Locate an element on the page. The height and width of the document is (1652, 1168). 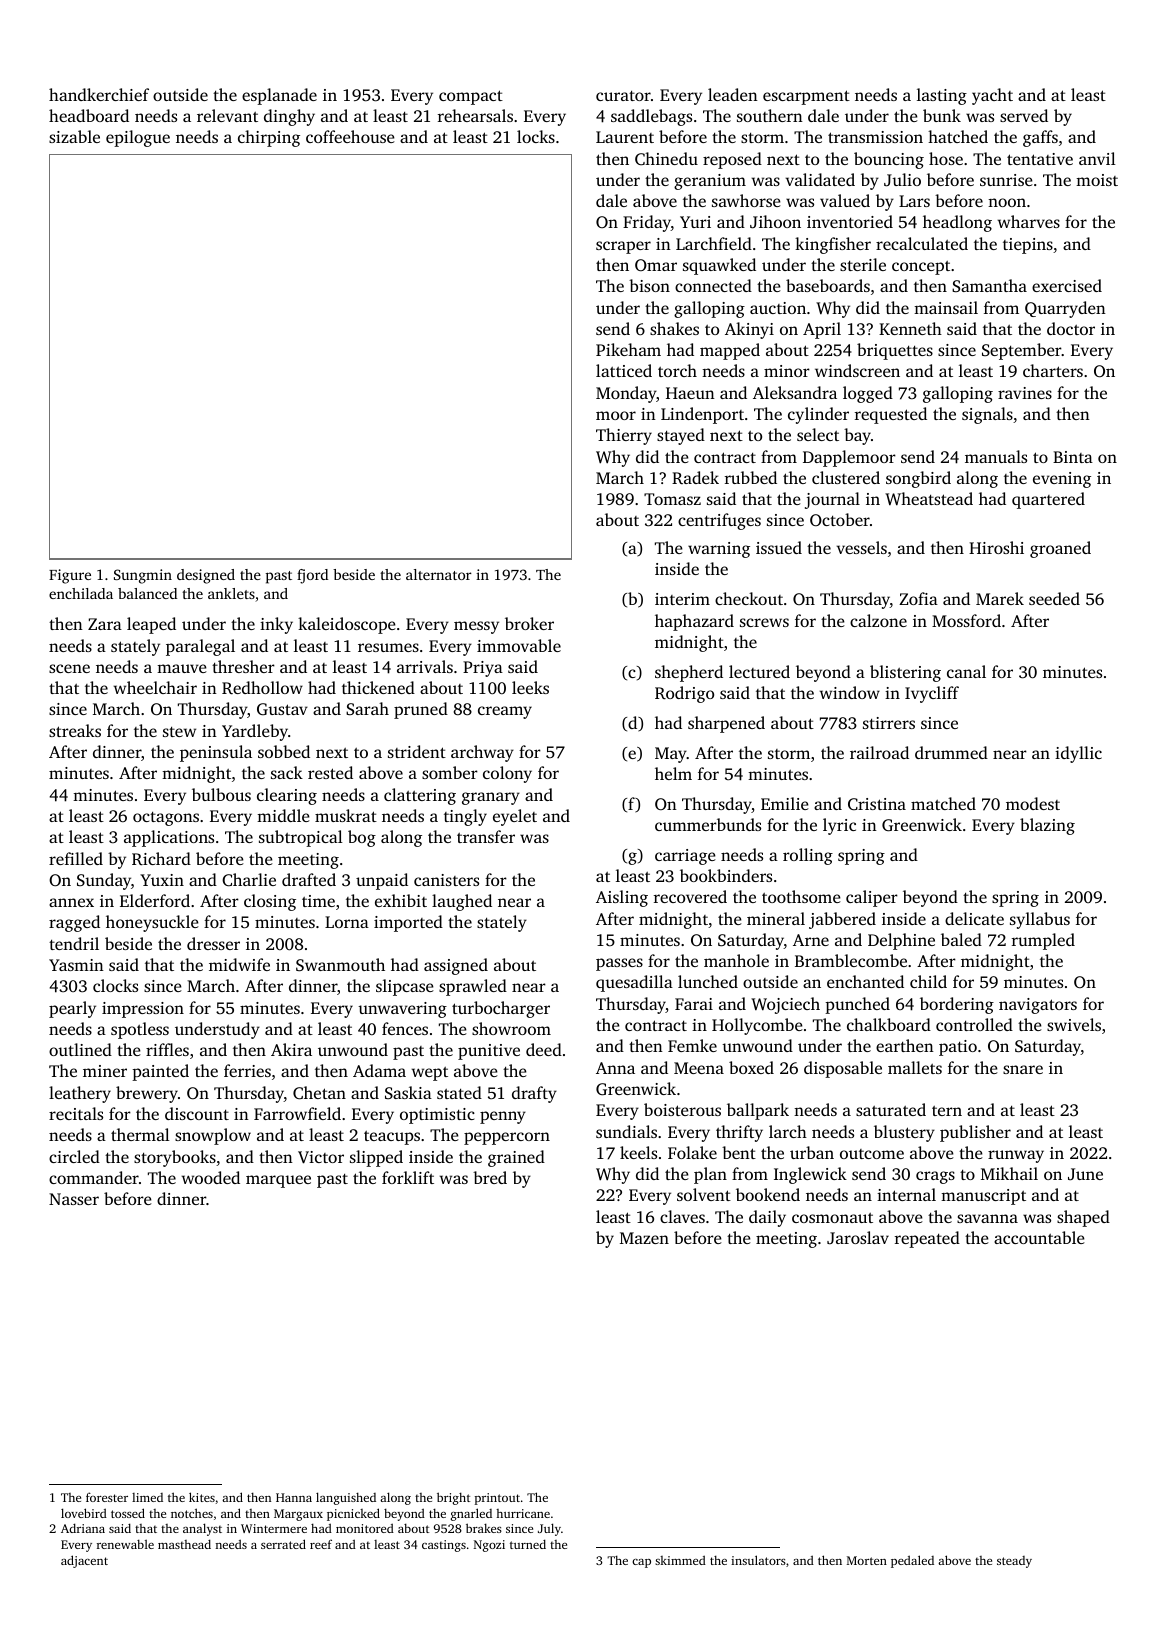
annex is located at coordinates (71, 902).
